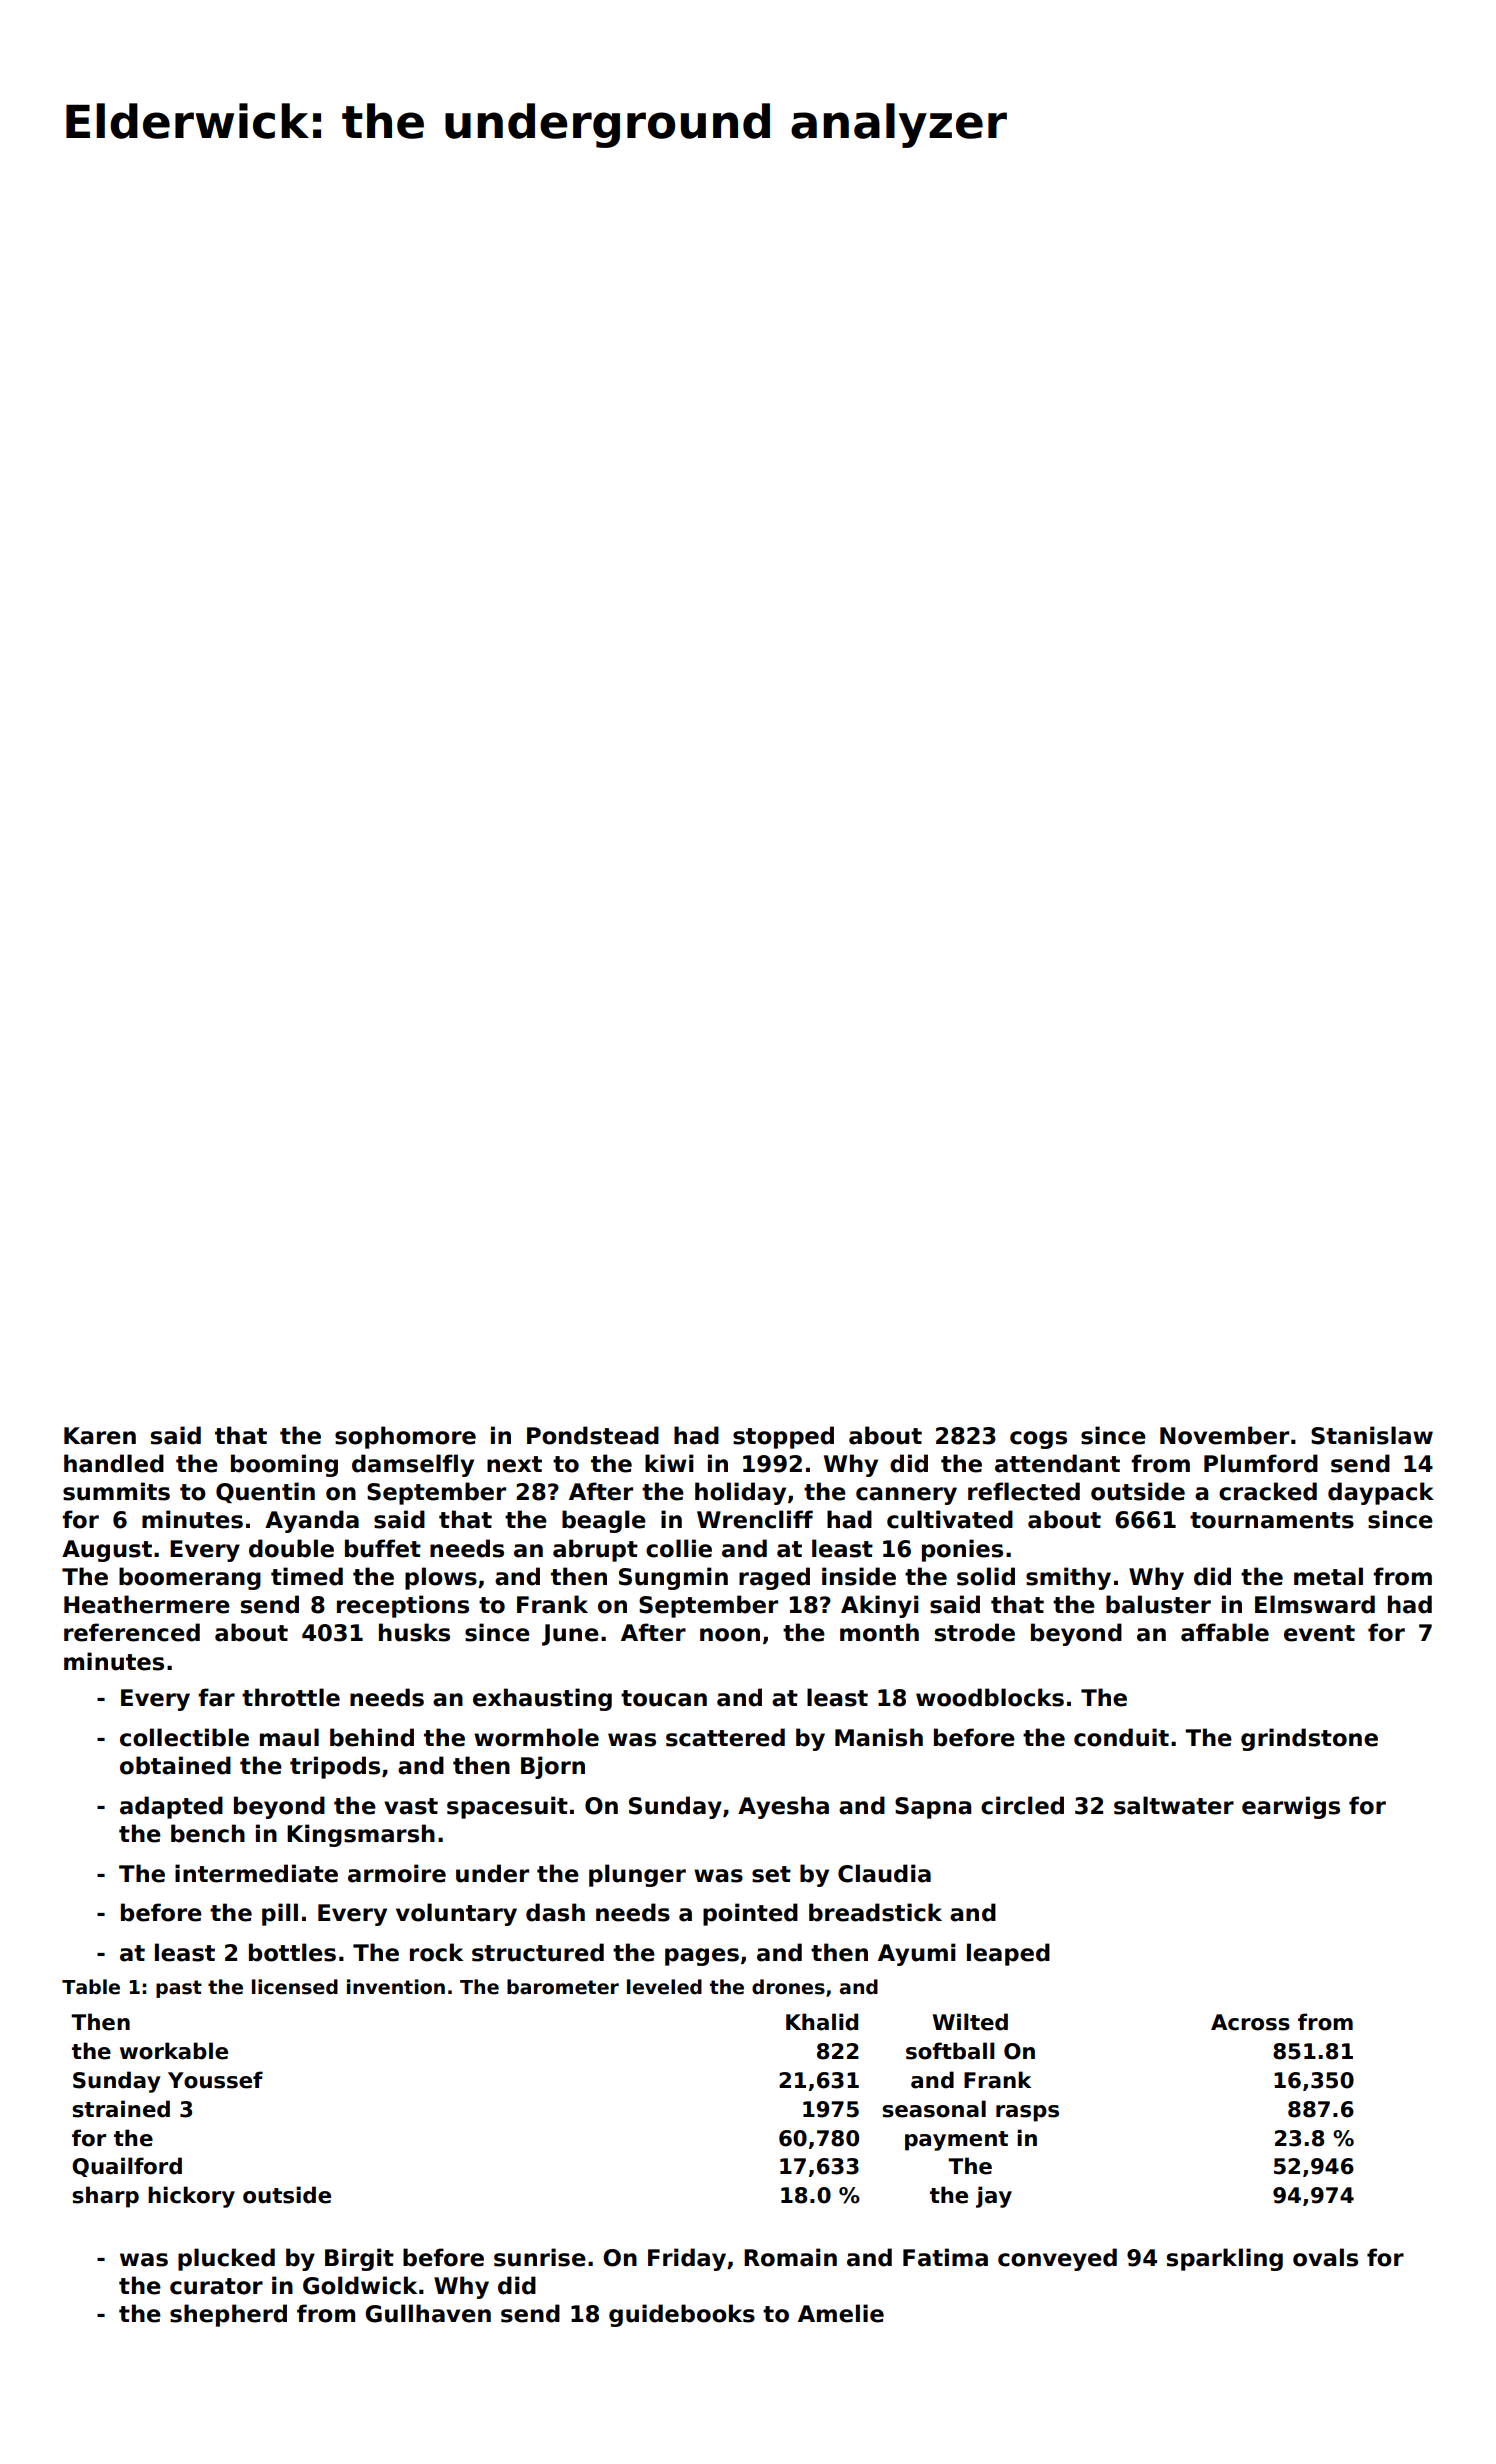 Image resolution: width=1496 pixels, height=2464 pixels. I want to click on shepherd, so click(228, 2315).
